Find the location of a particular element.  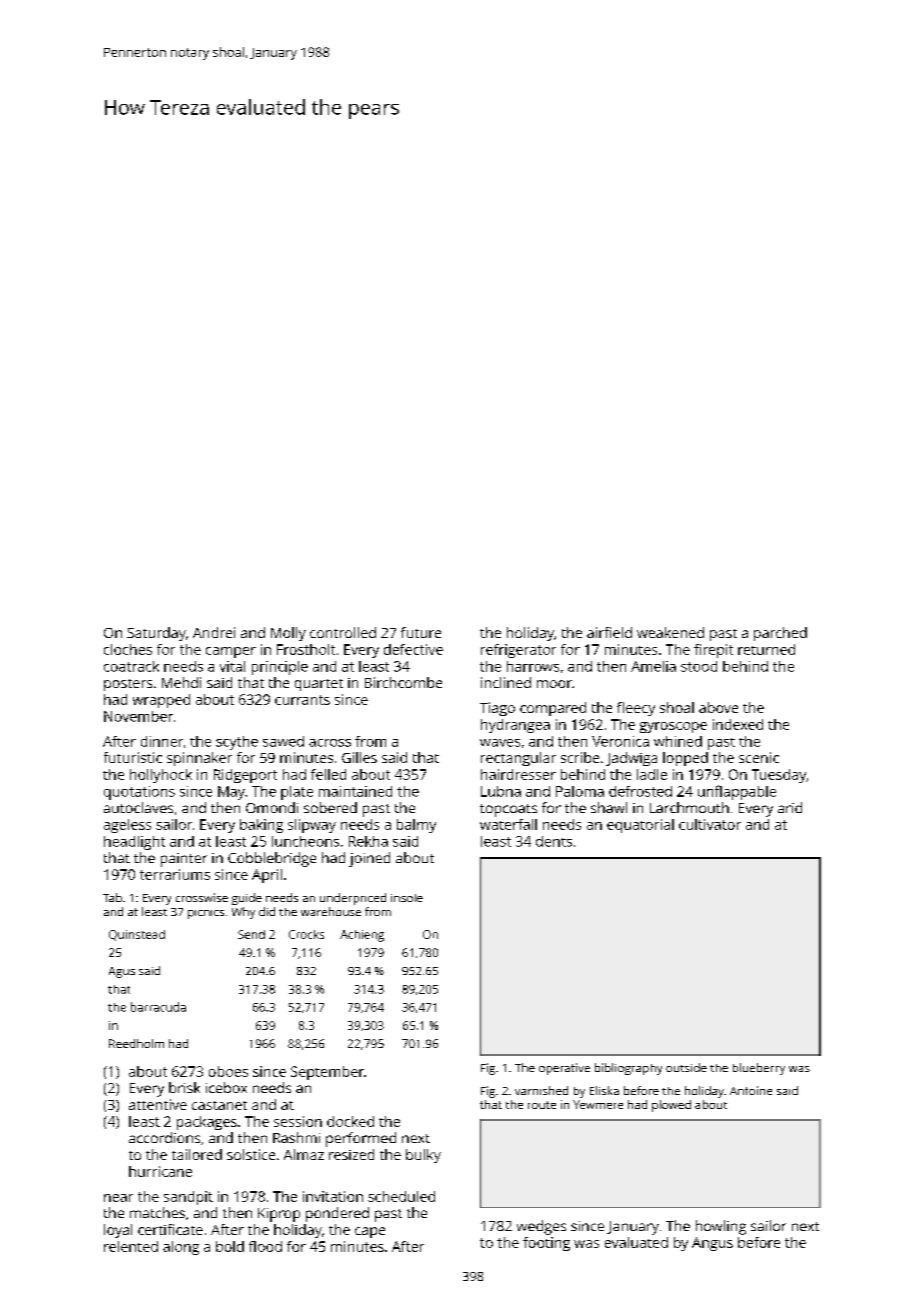

scenic is located at coordinates (759, 757).
